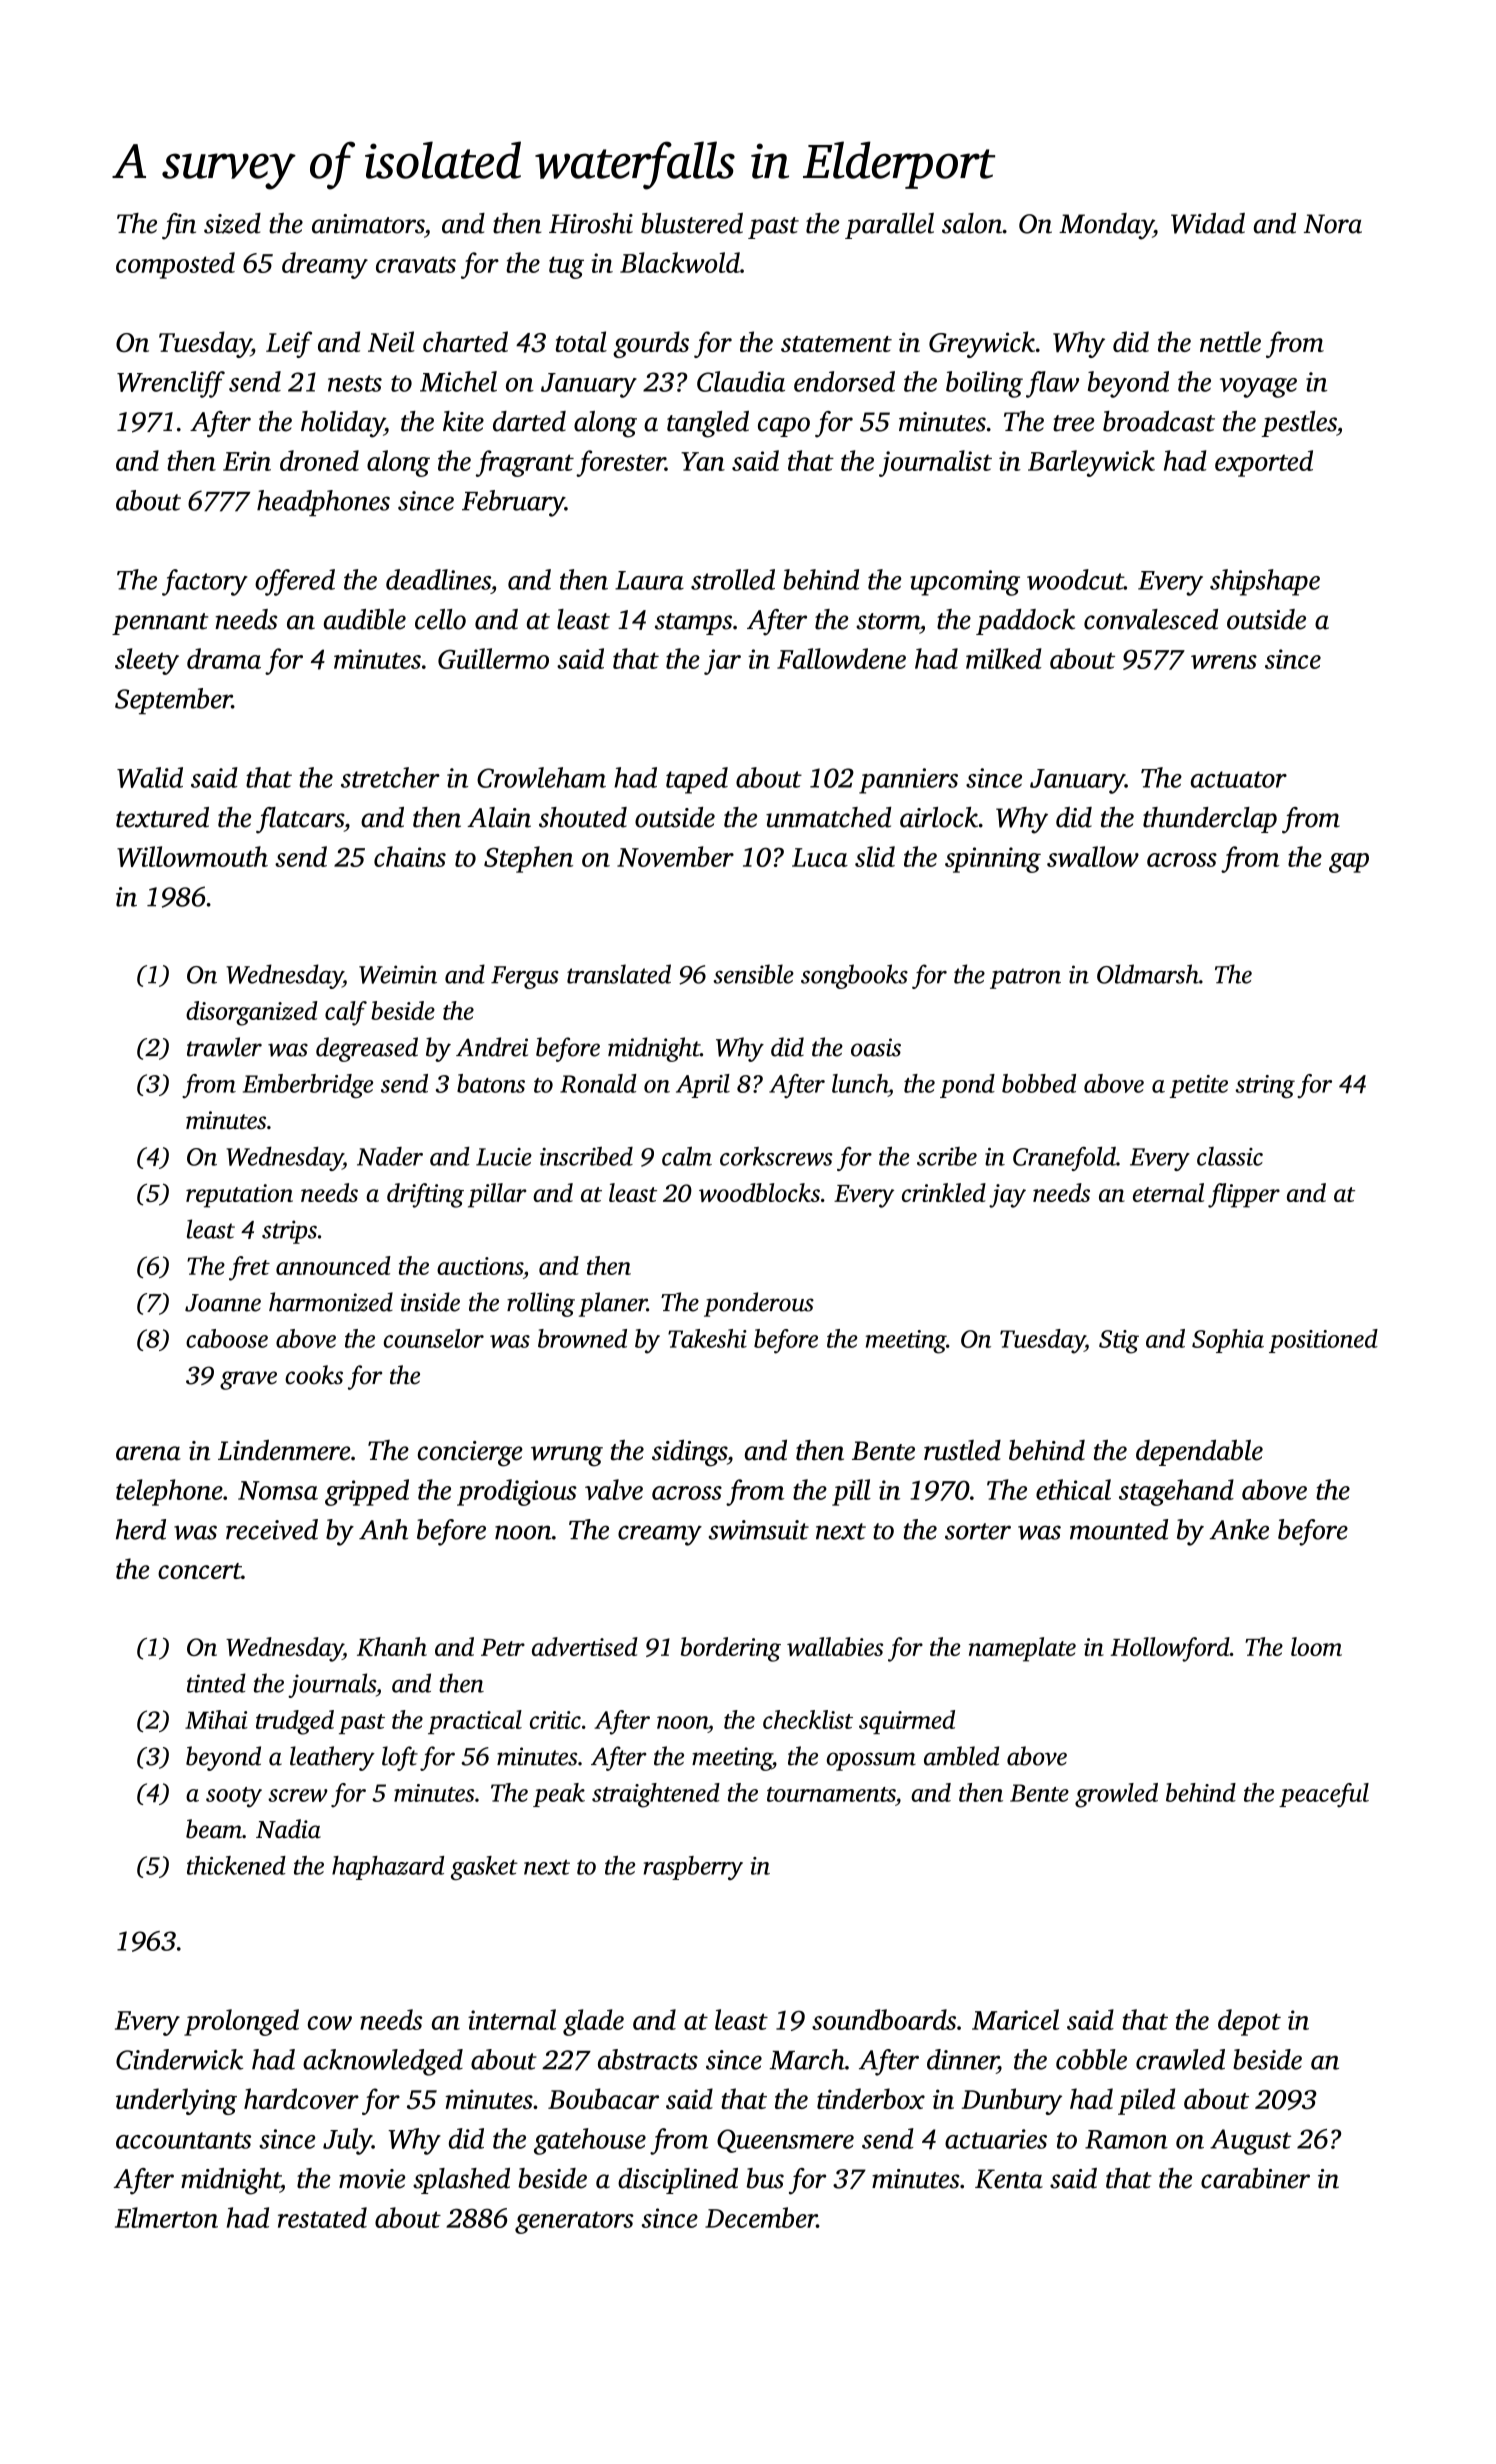 The height and width of the page is (2464, 1496). Describe the element at coordinates (390, 777) in the page. I see `stretcher` at that location.
